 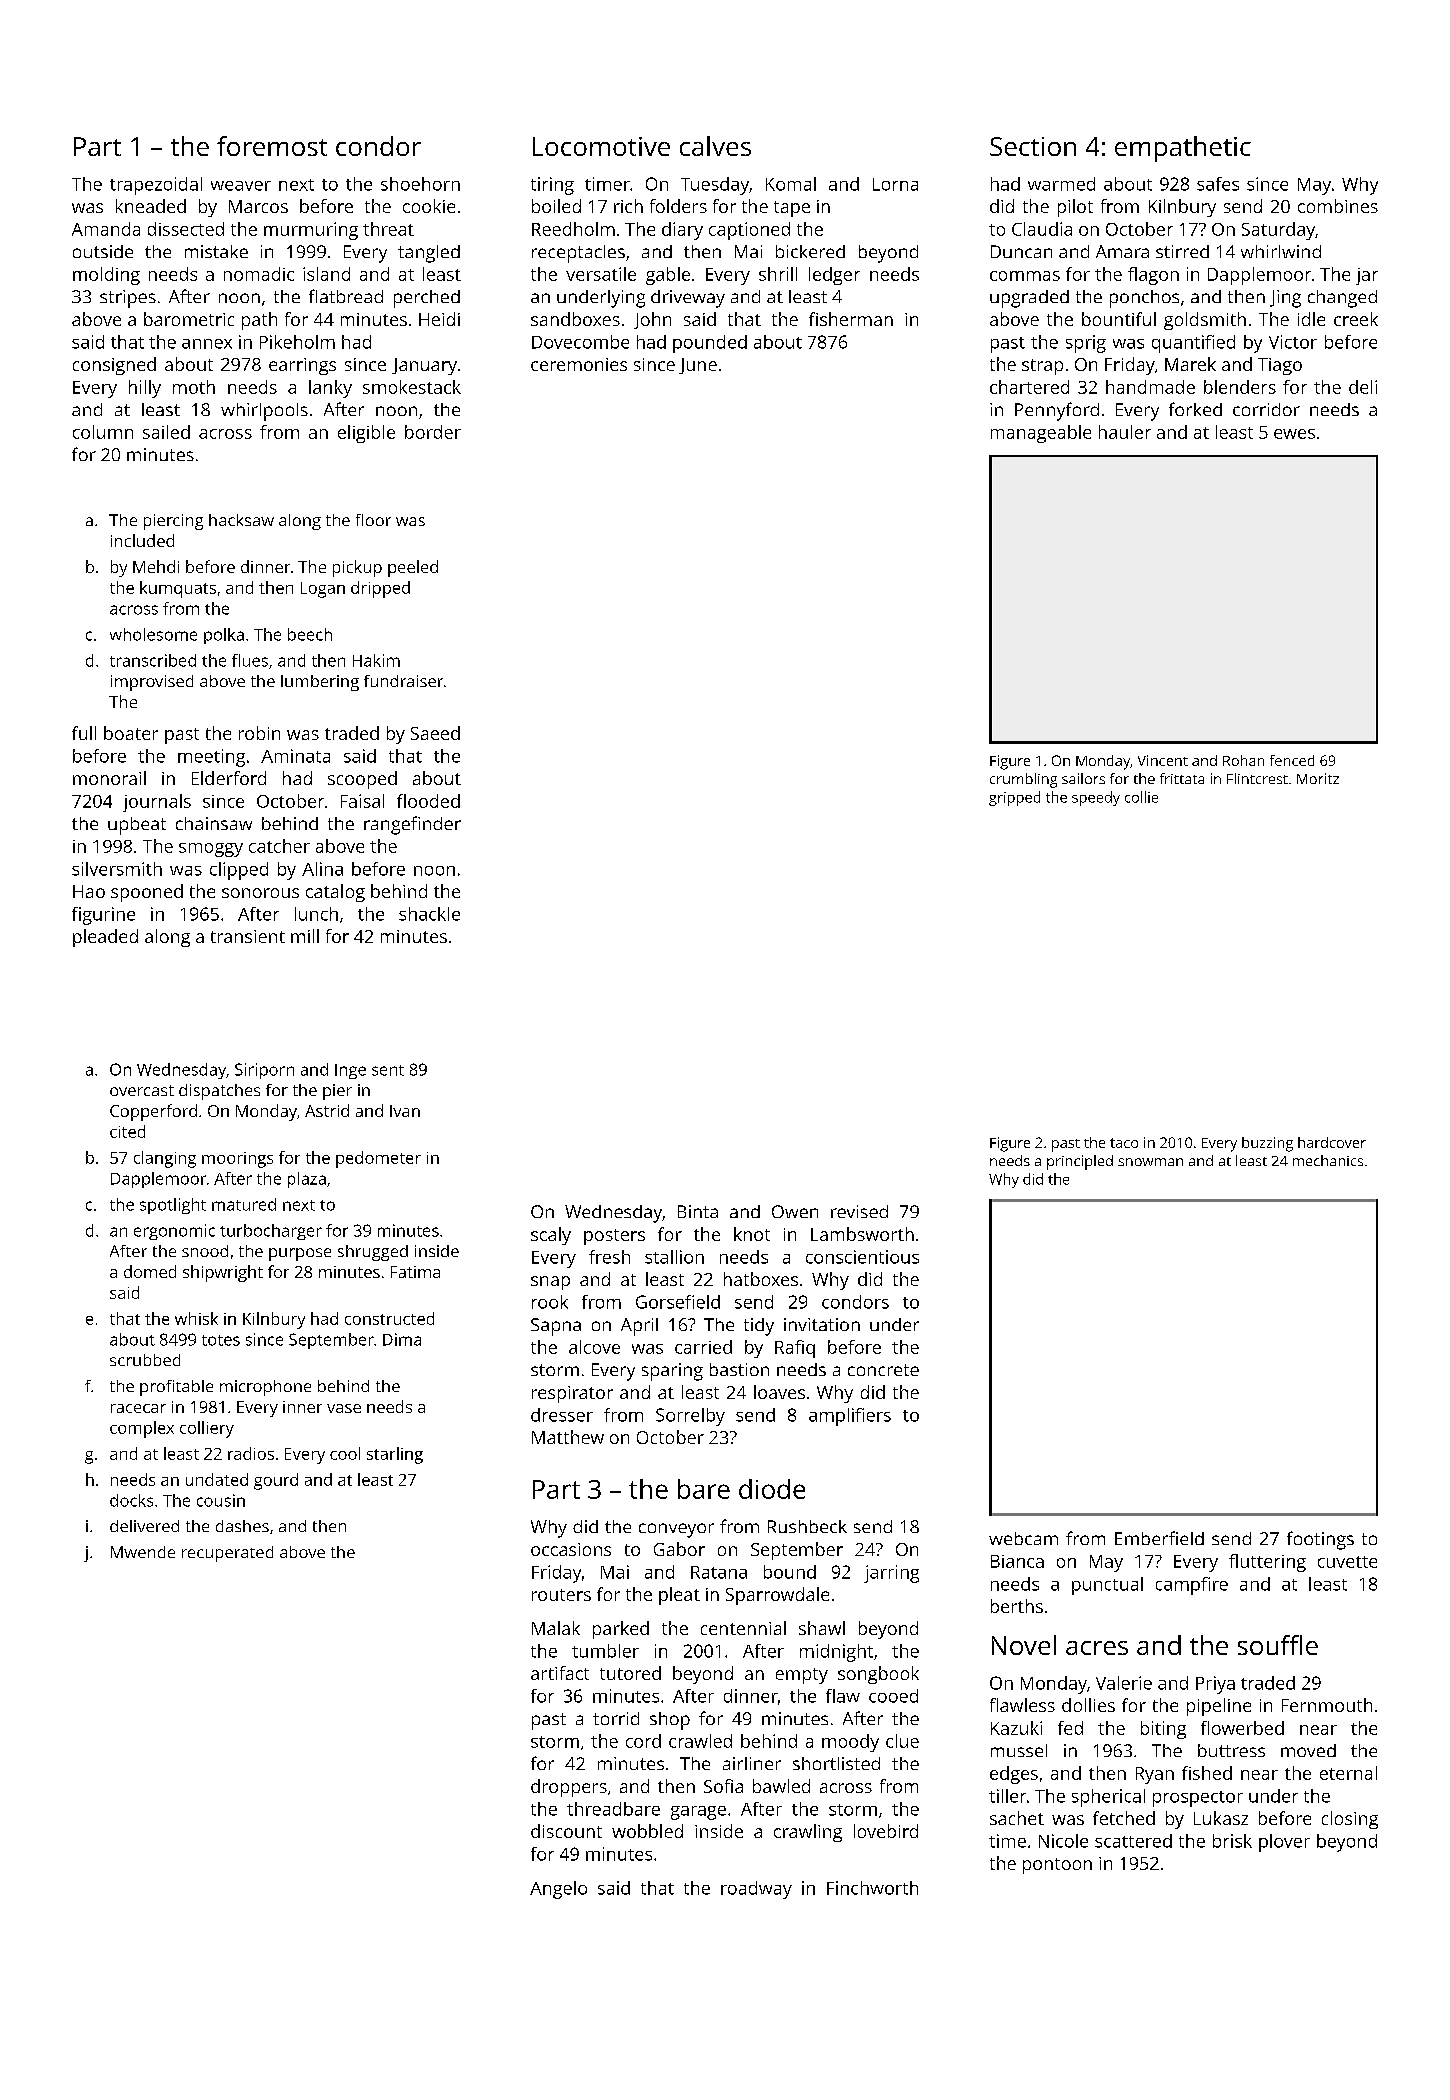 What do you see at coordinates (376, 660) in the image?
I see `Hakim` at bounding box center [376, 660].
